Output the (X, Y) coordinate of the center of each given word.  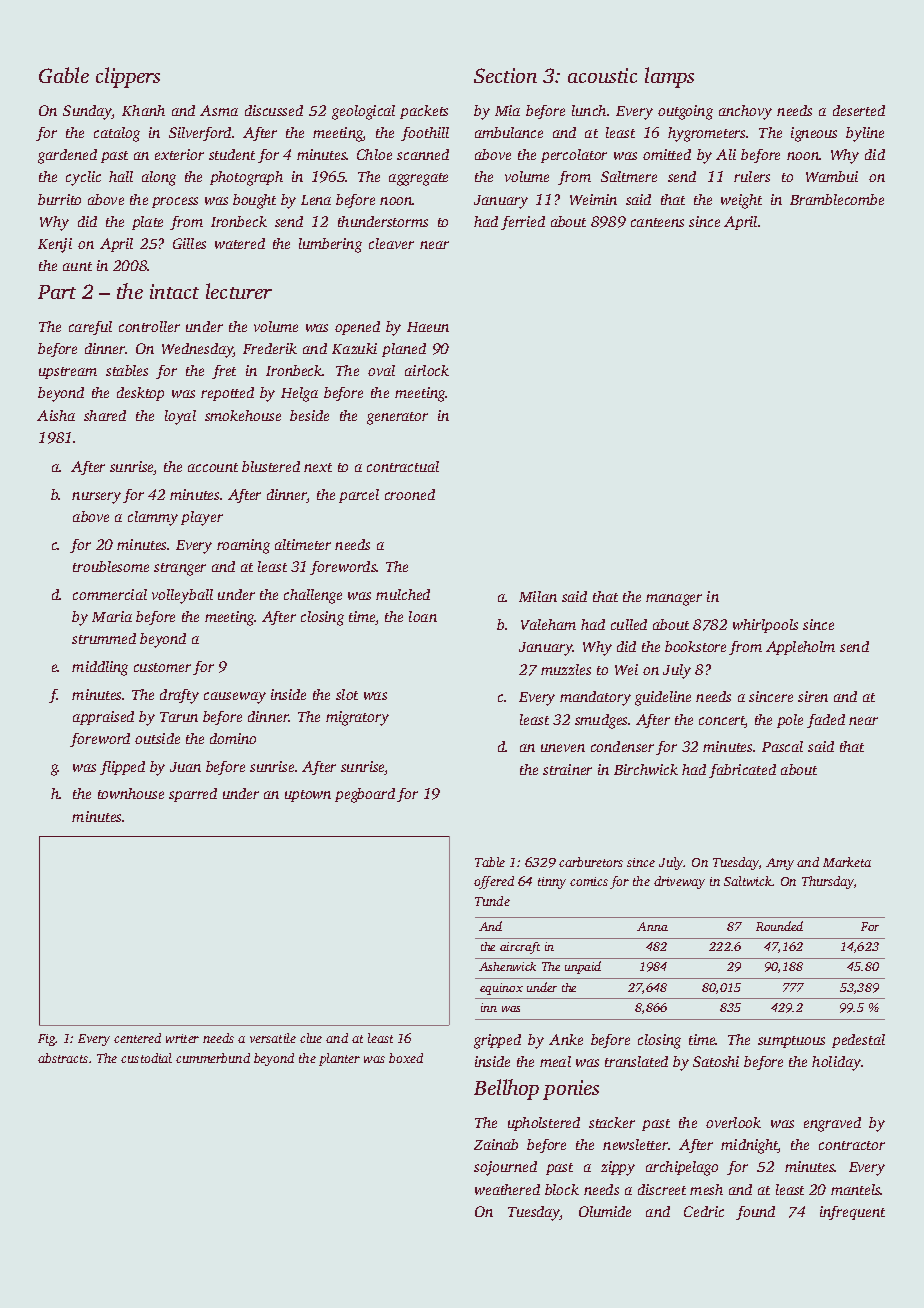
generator (397, 418)
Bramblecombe (837, 199)
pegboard (365, 795)
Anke (566, 1039)
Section (505, 75)
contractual (403, 466)
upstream (68, 373)
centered (137, 1038)
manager (674, 600)
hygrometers (706, 134)
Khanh (143, 110)
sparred (193, 795)
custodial (146, 1058)
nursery (96, 498)
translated (636, 1061)
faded (826, 721)
